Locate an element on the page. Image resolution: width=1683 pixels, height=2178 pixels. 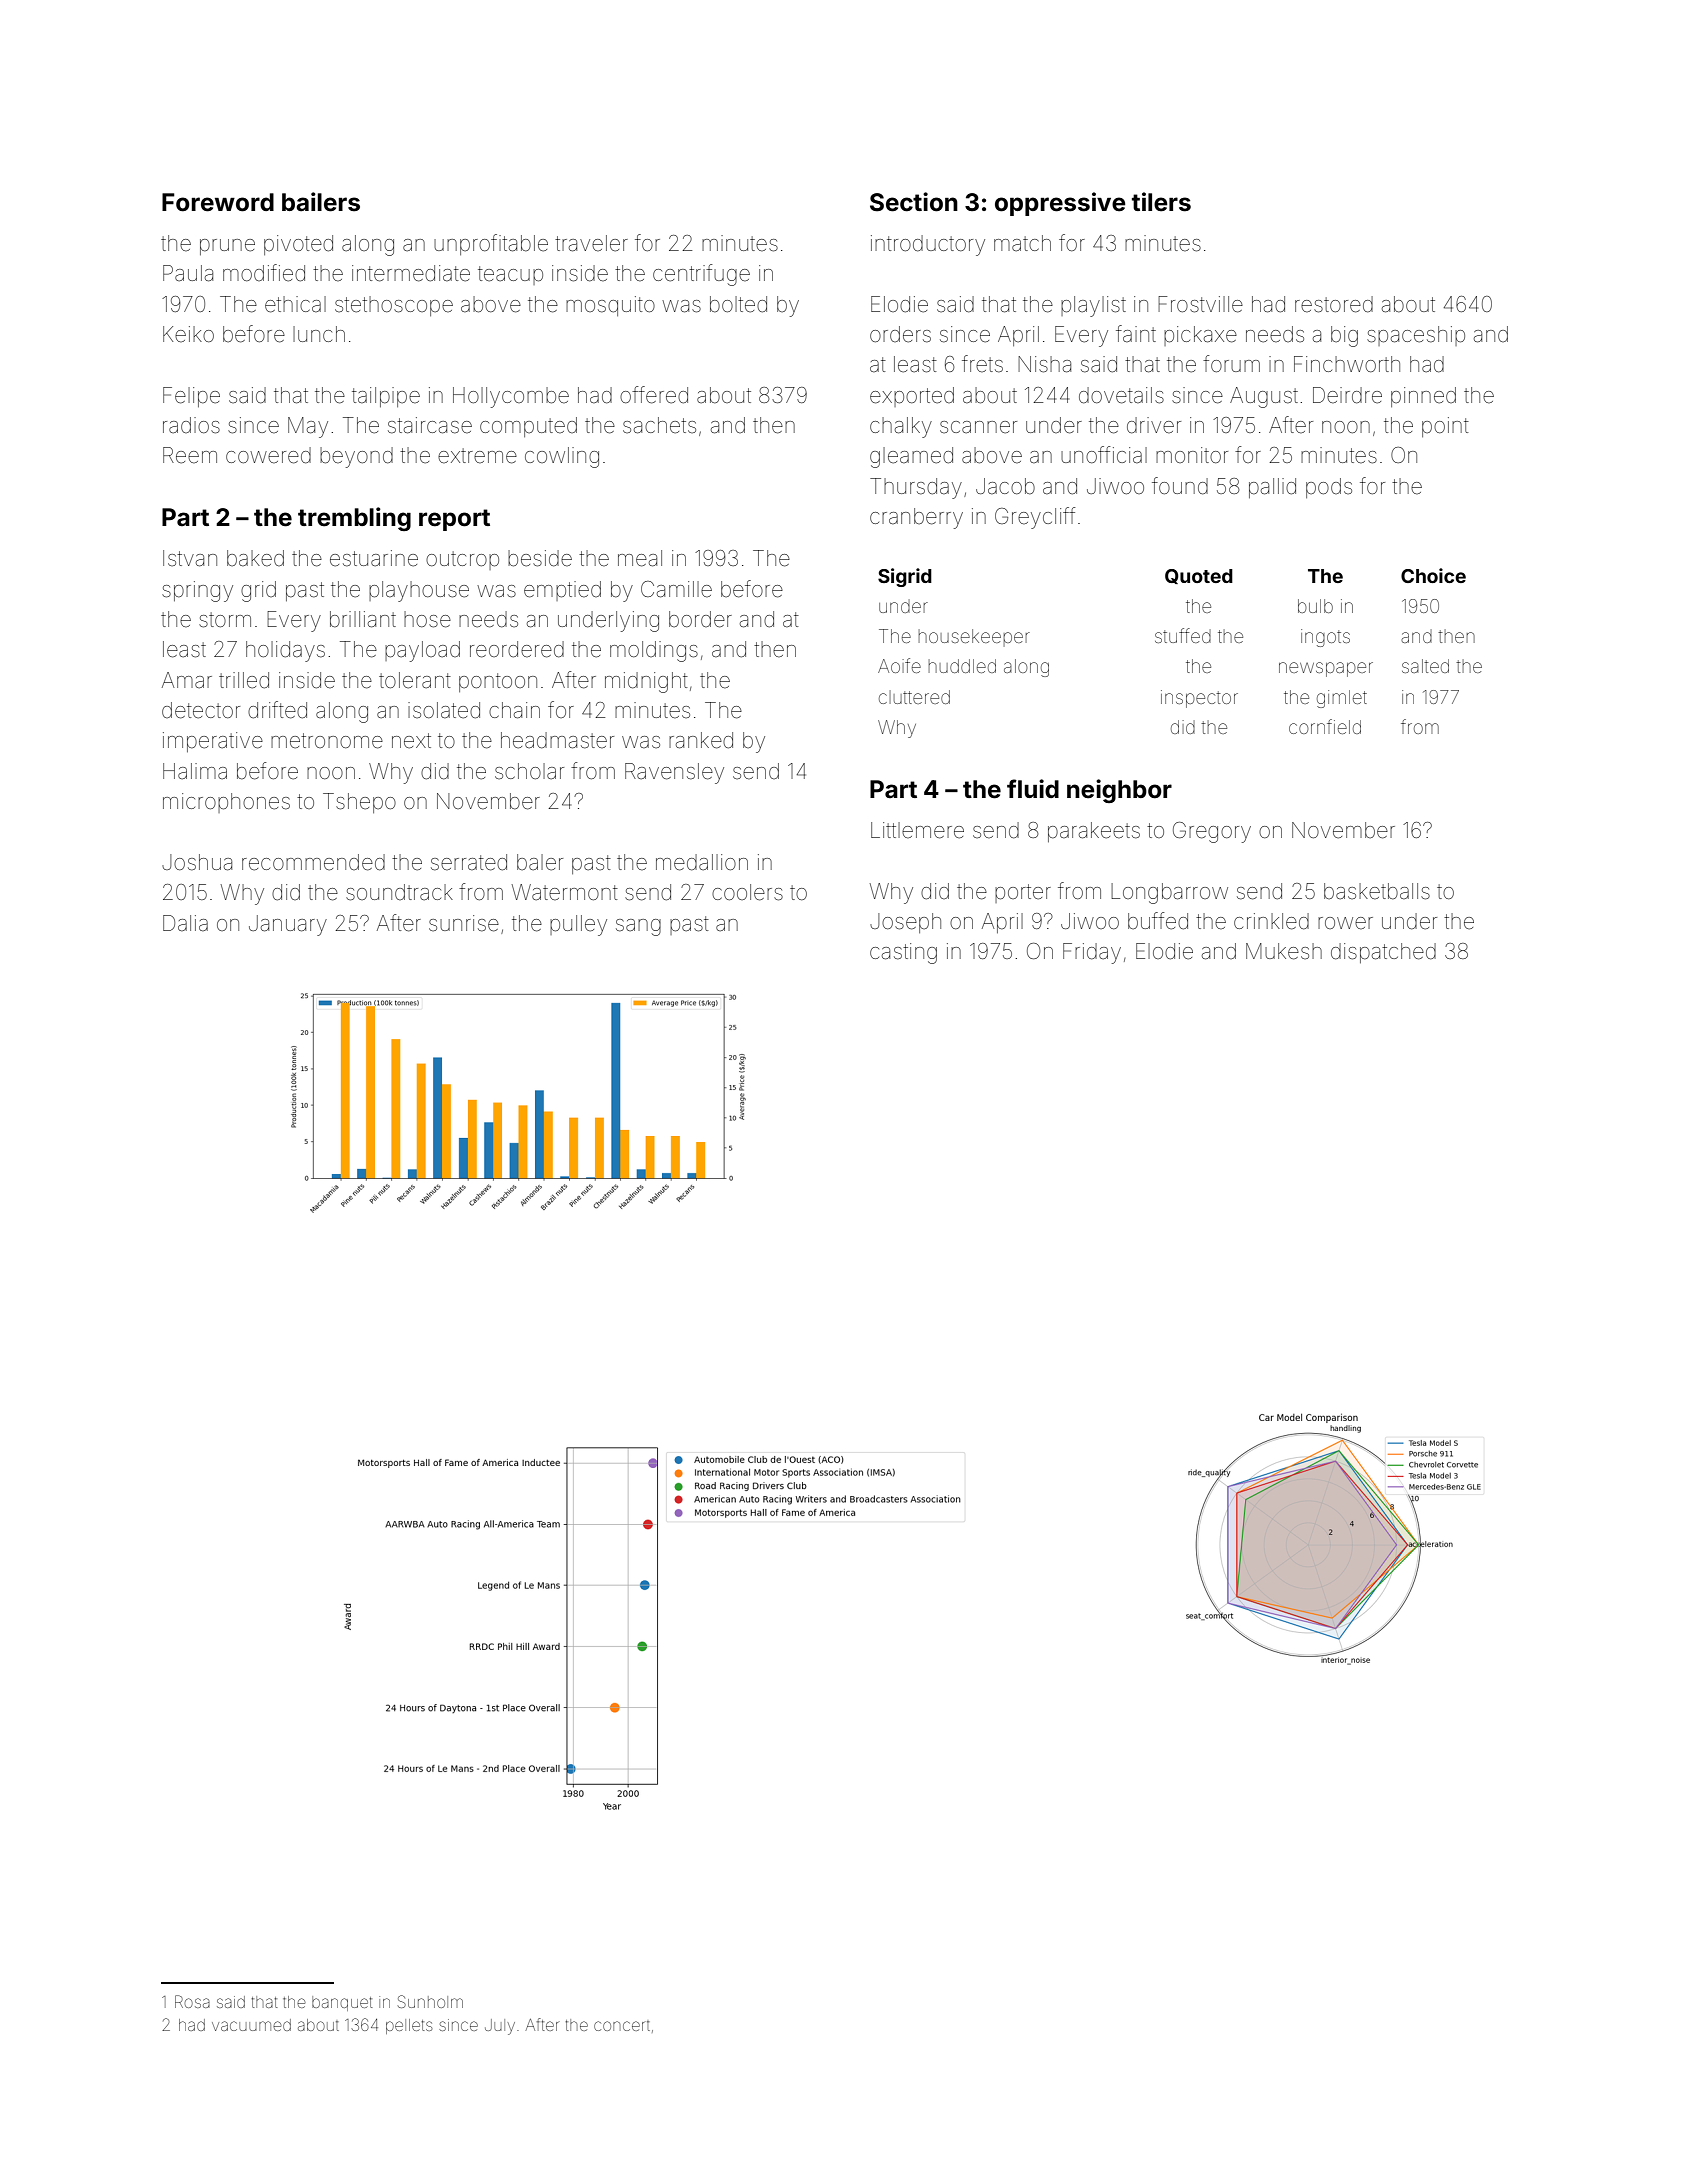
traveler is located at coordinates (591, 243).
